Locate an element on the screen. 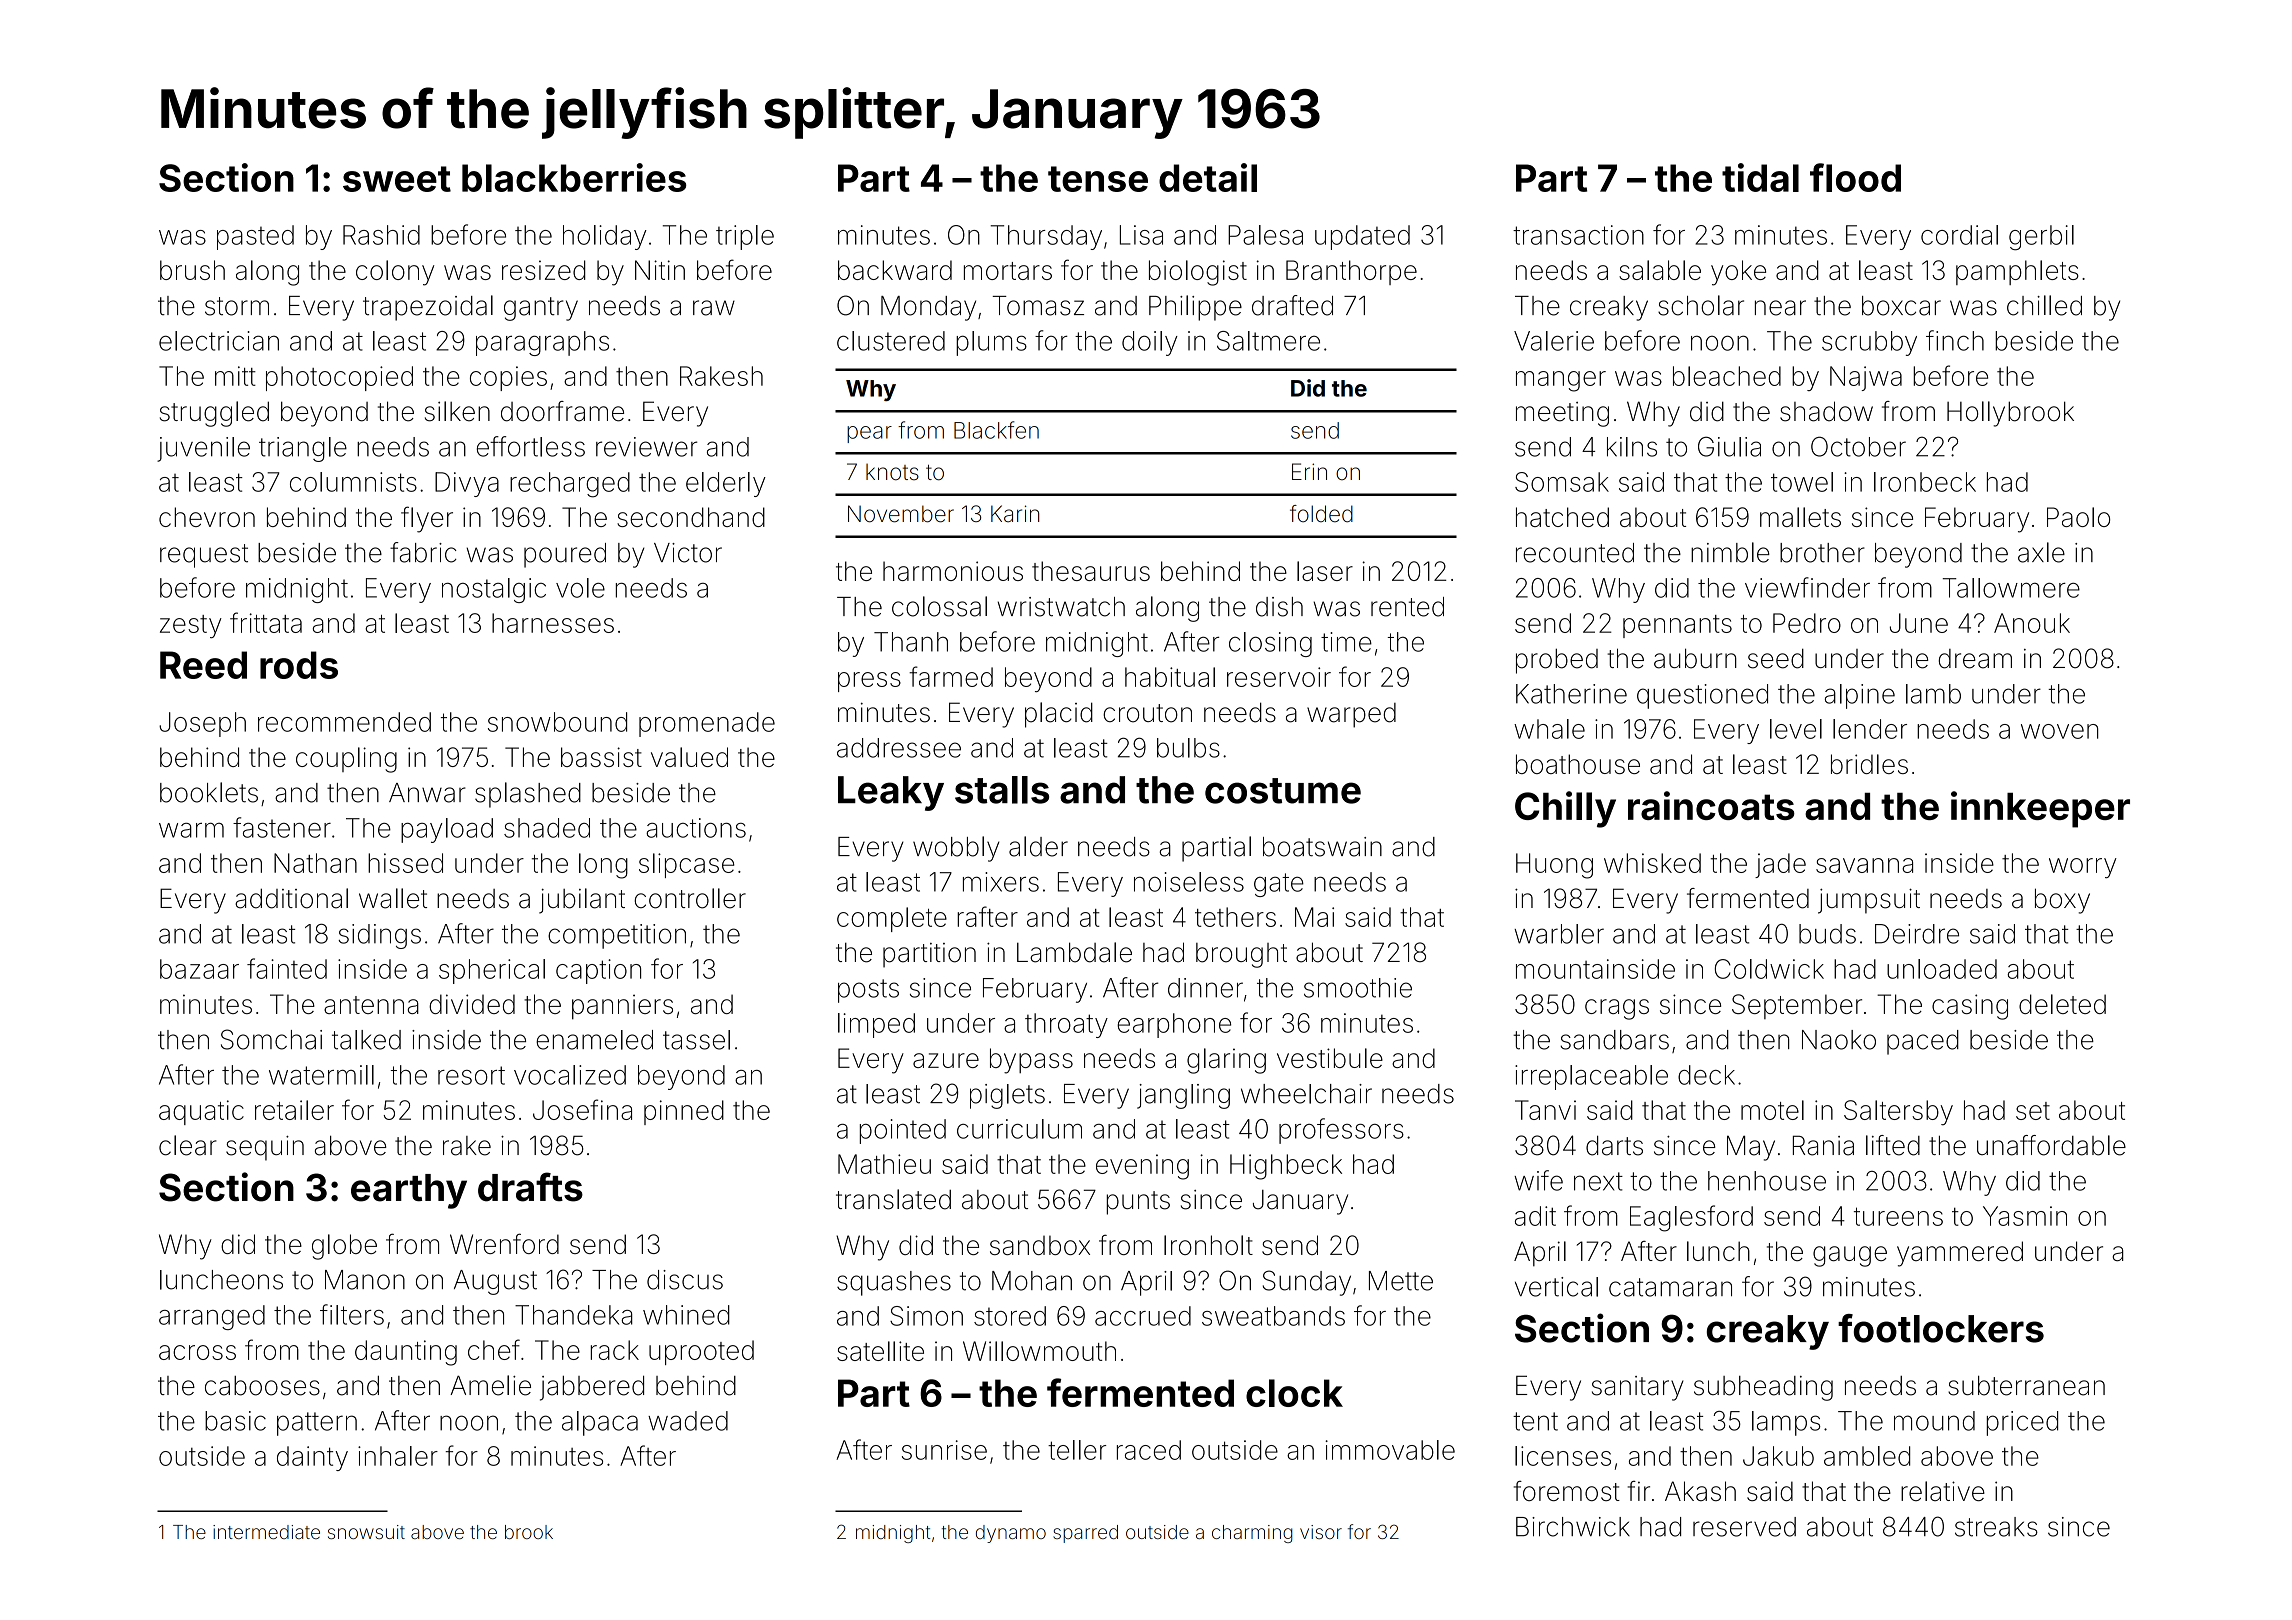 Image resolution: width=2292 pixels, height=1620 pixels. zesty is located at coordinates (191, 626).
